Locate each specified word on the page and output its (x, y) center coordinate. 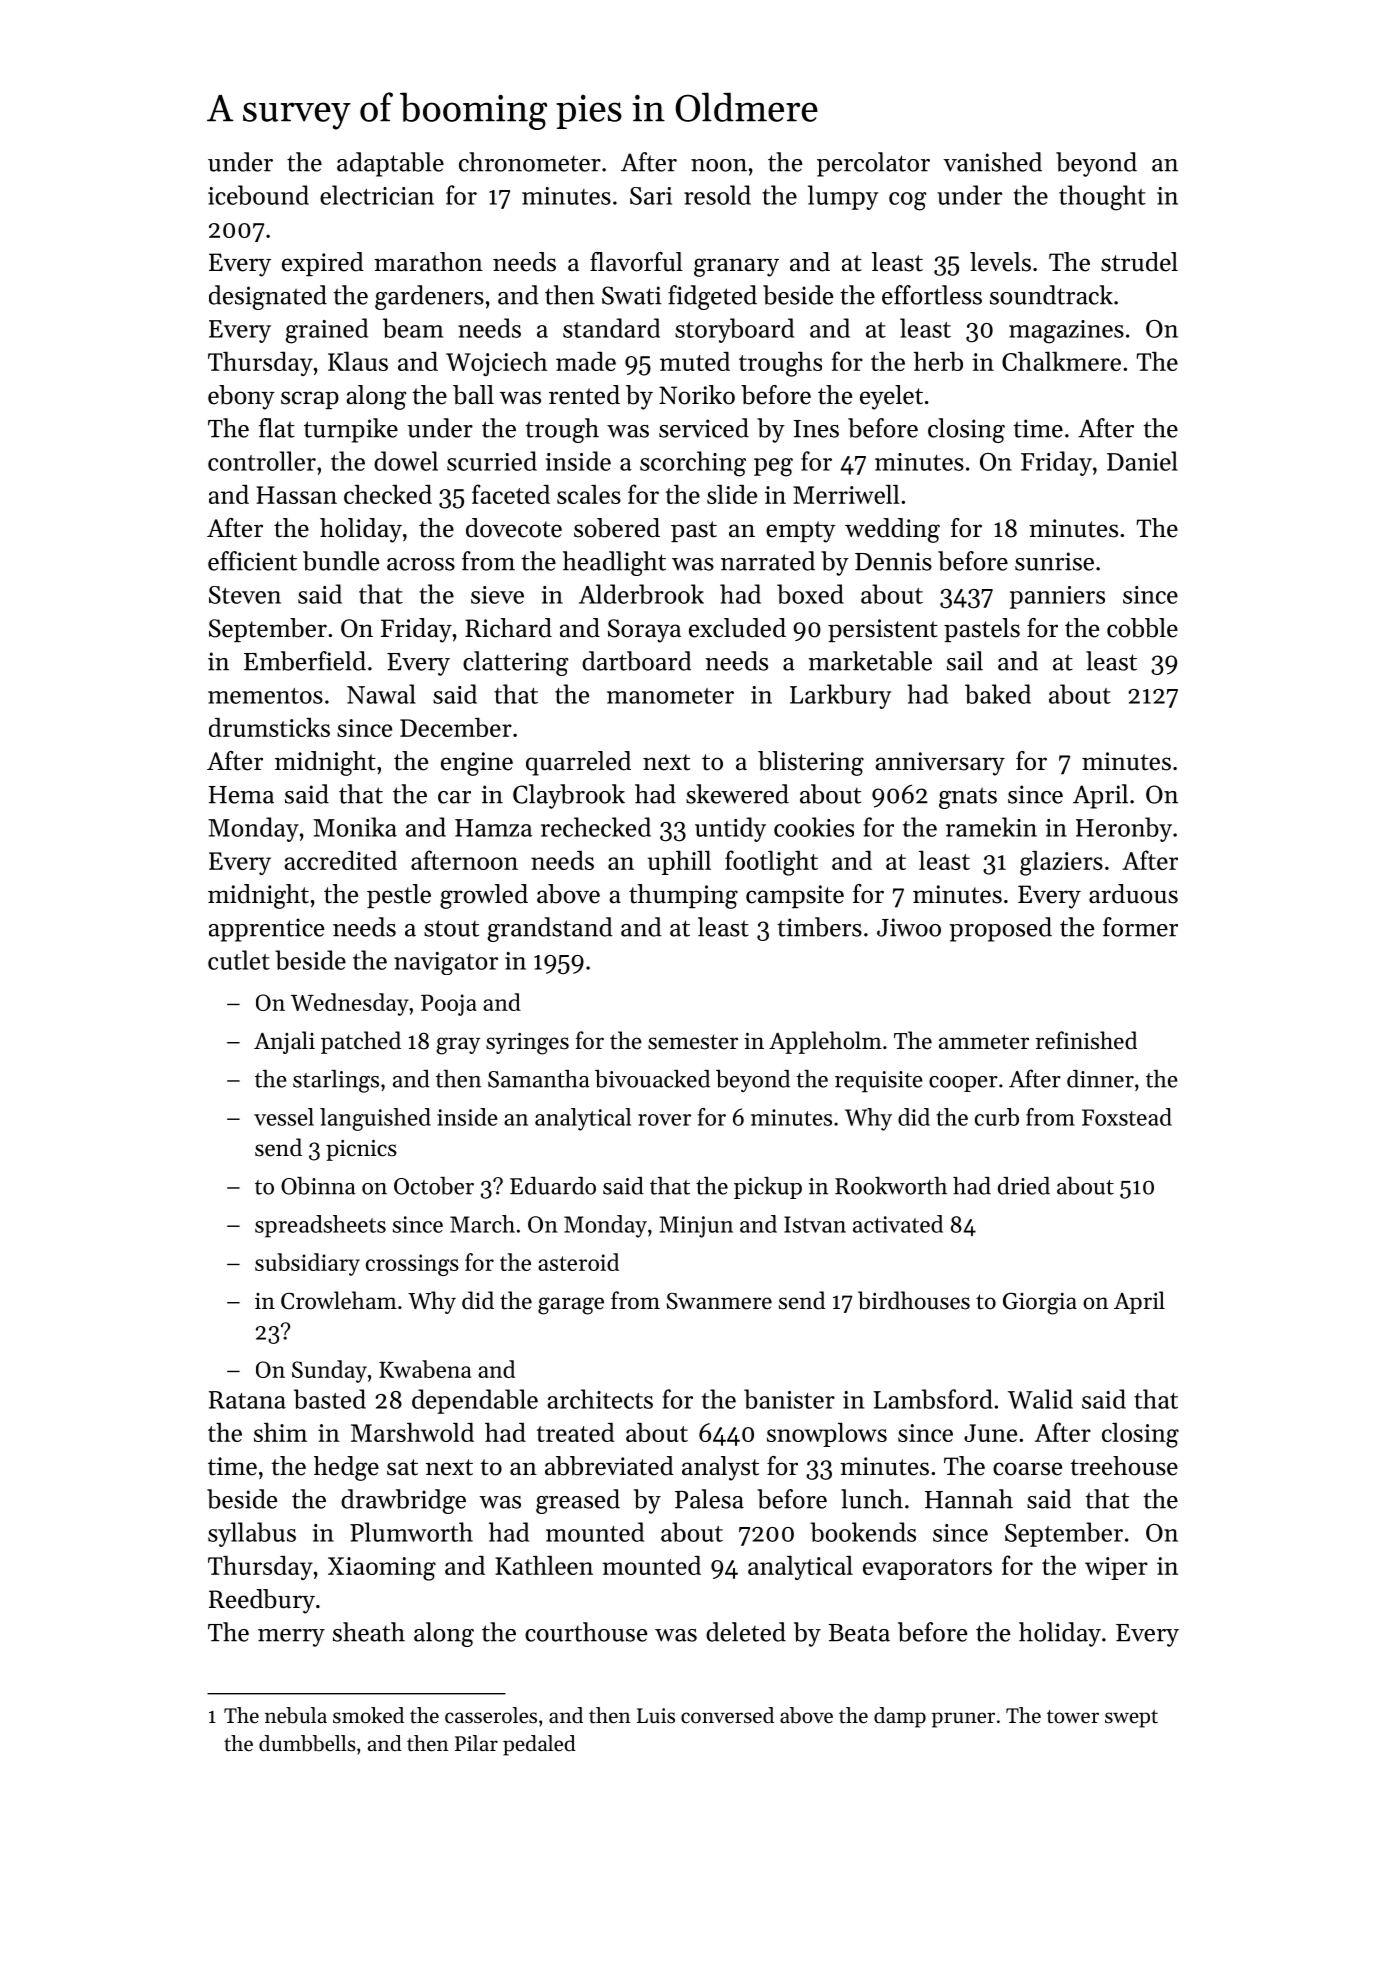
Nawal (381, 694)
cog (907, 201)
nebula (296, 1715)
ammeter (984, 1042)
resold (717, 195)
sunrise (1054, 561)
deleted (746, 1632)
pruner (963, 1720)
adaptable (390, 164)
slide (732, 494)
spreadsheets (320, 1226)
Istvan (815, 1224)
